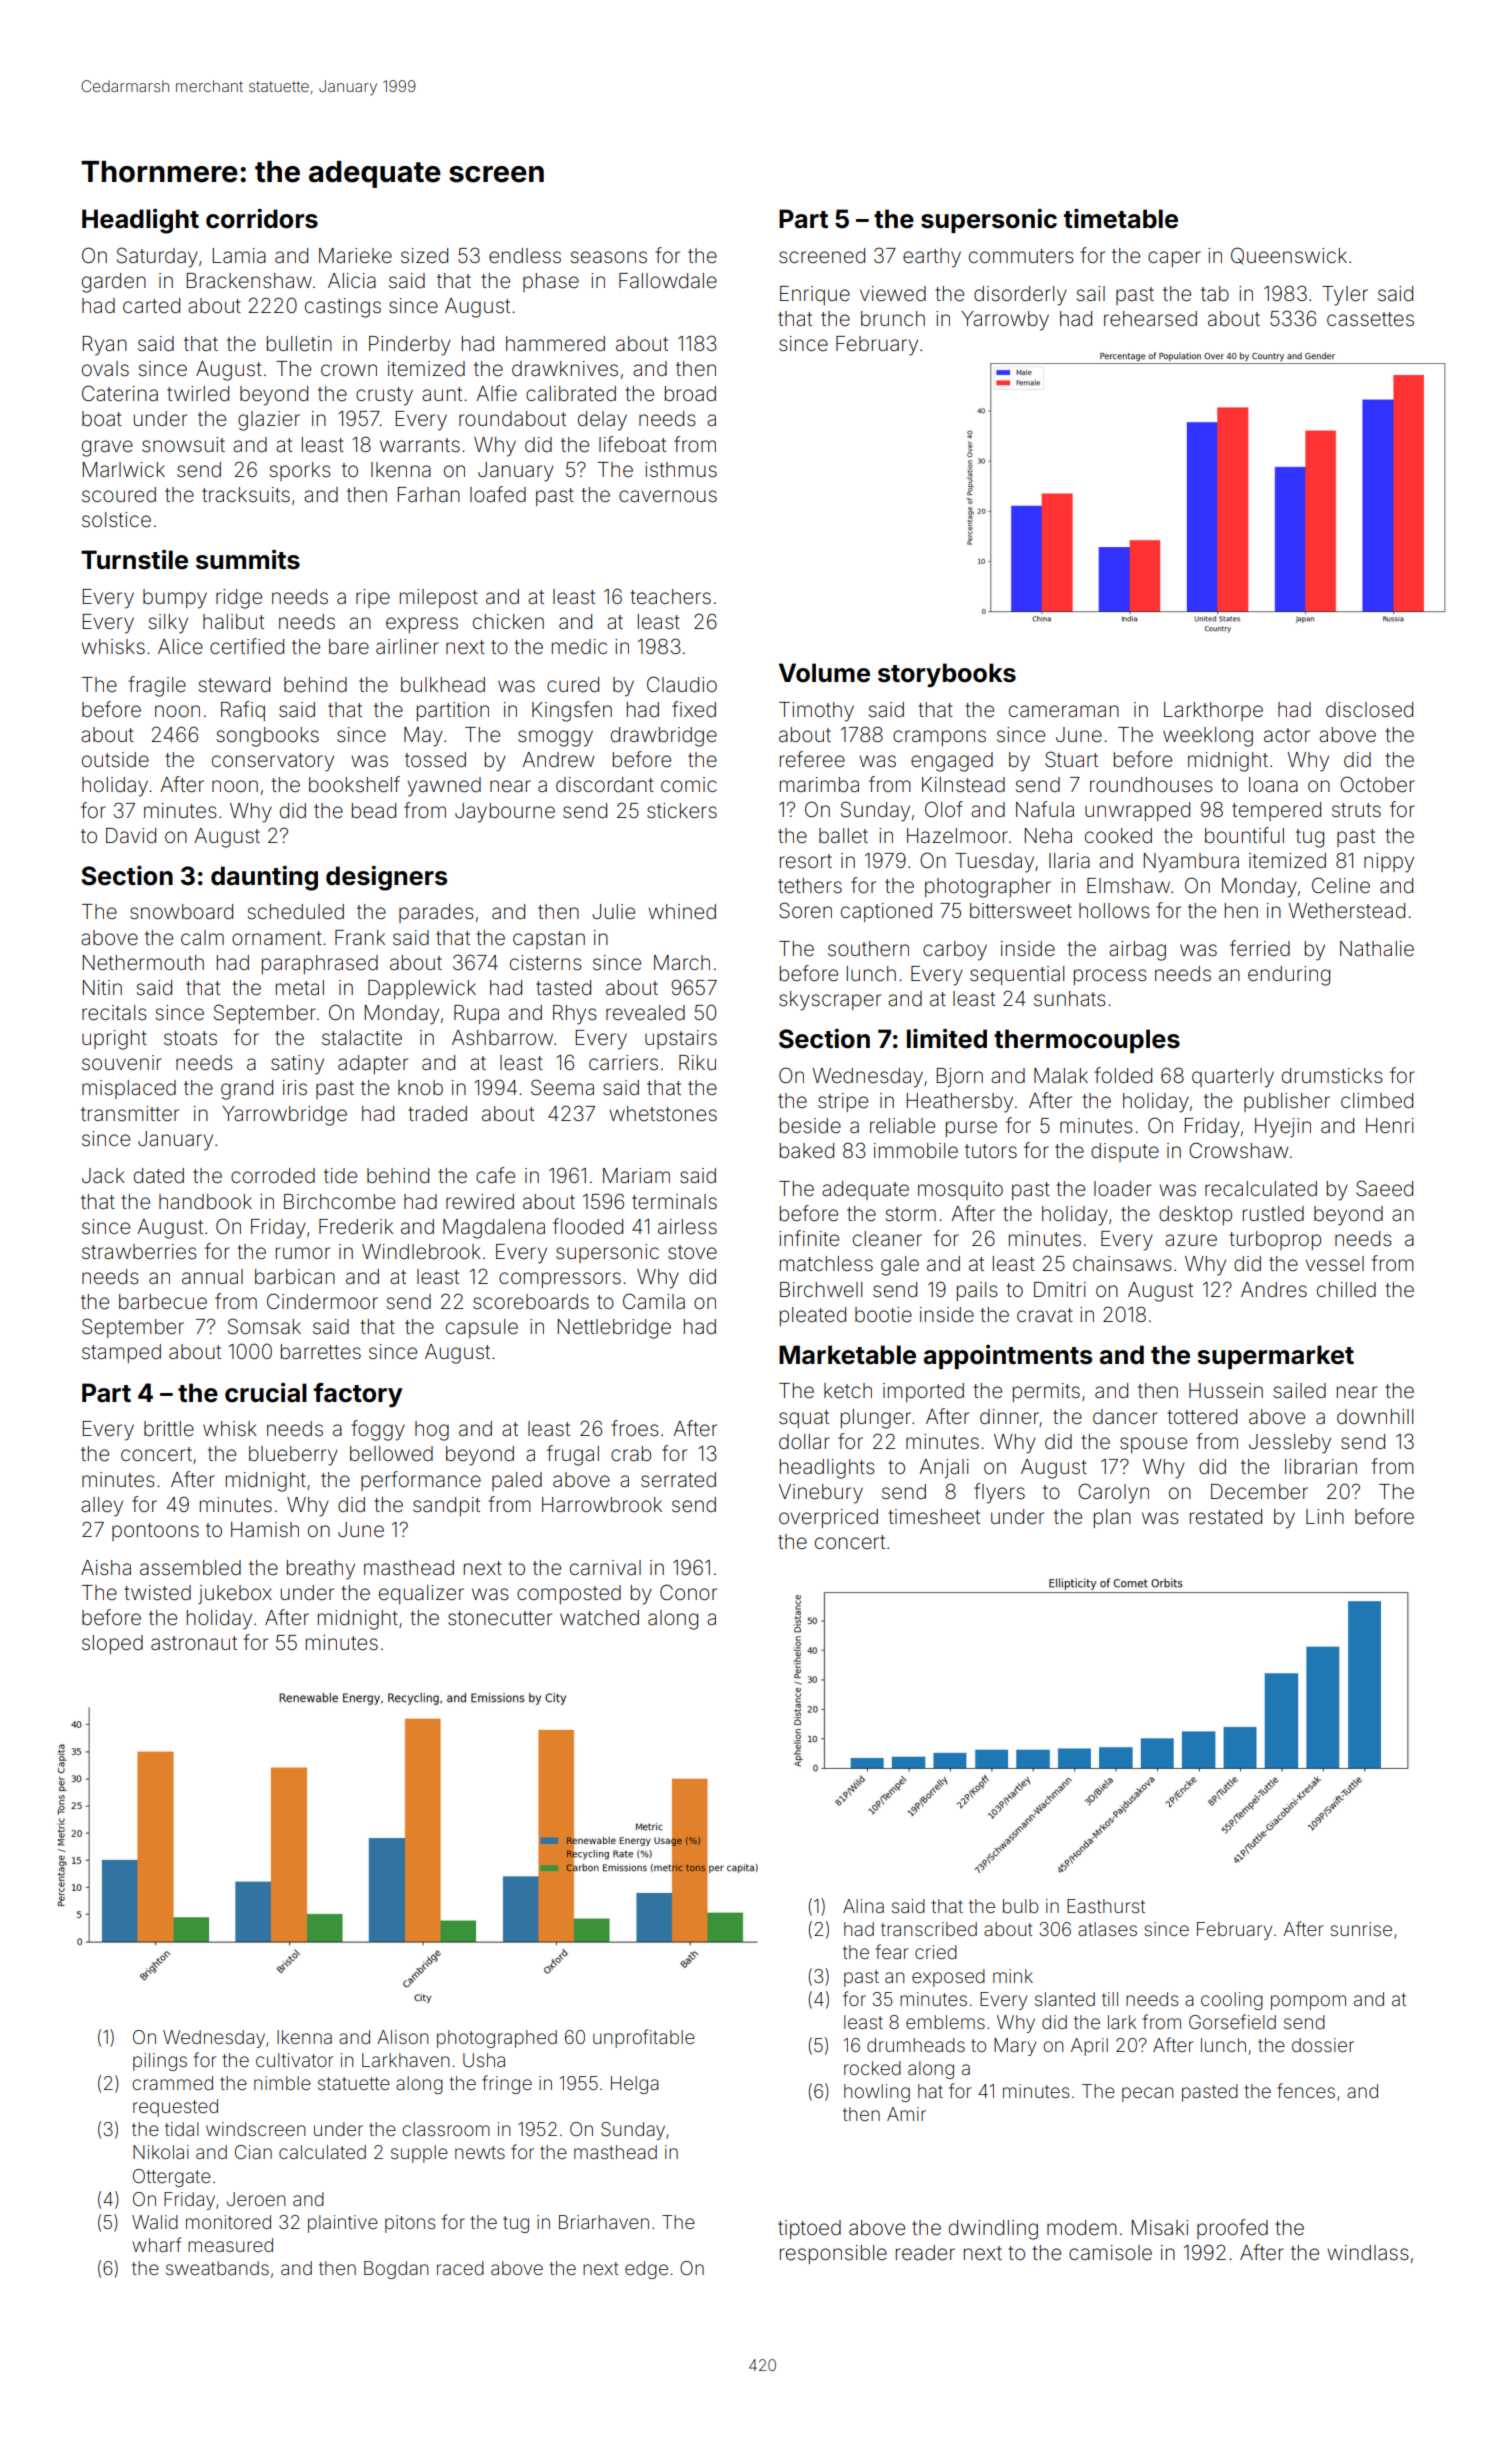 The image size is (1496, 2464). Describe the element at coordinates (1368, 2253) in the screenshot. I see `windlass` at that location.
